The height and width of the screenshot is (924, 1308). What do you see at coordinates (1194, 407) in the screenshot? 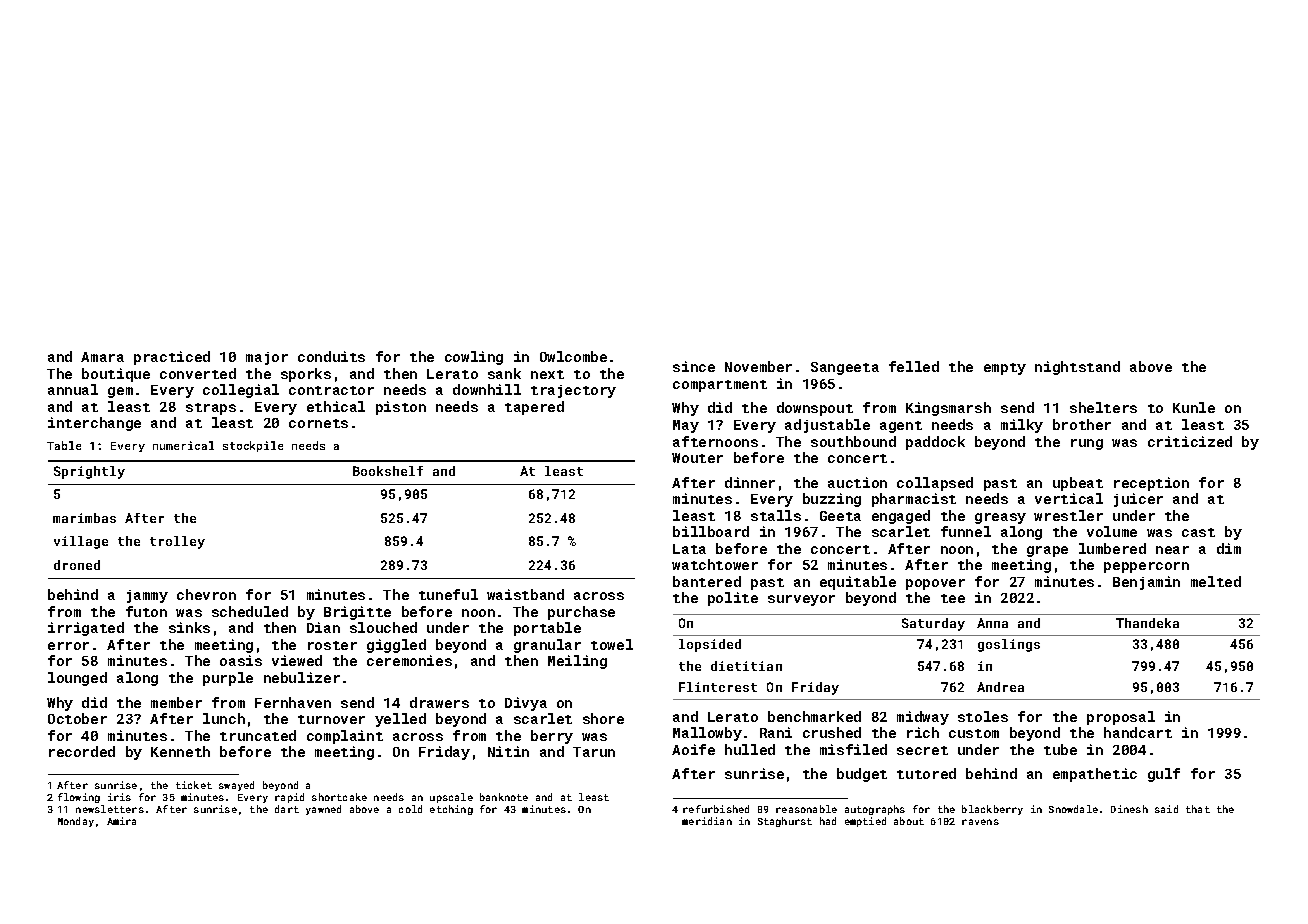
I see `Kunle` at bounding box center [1194, 407].
